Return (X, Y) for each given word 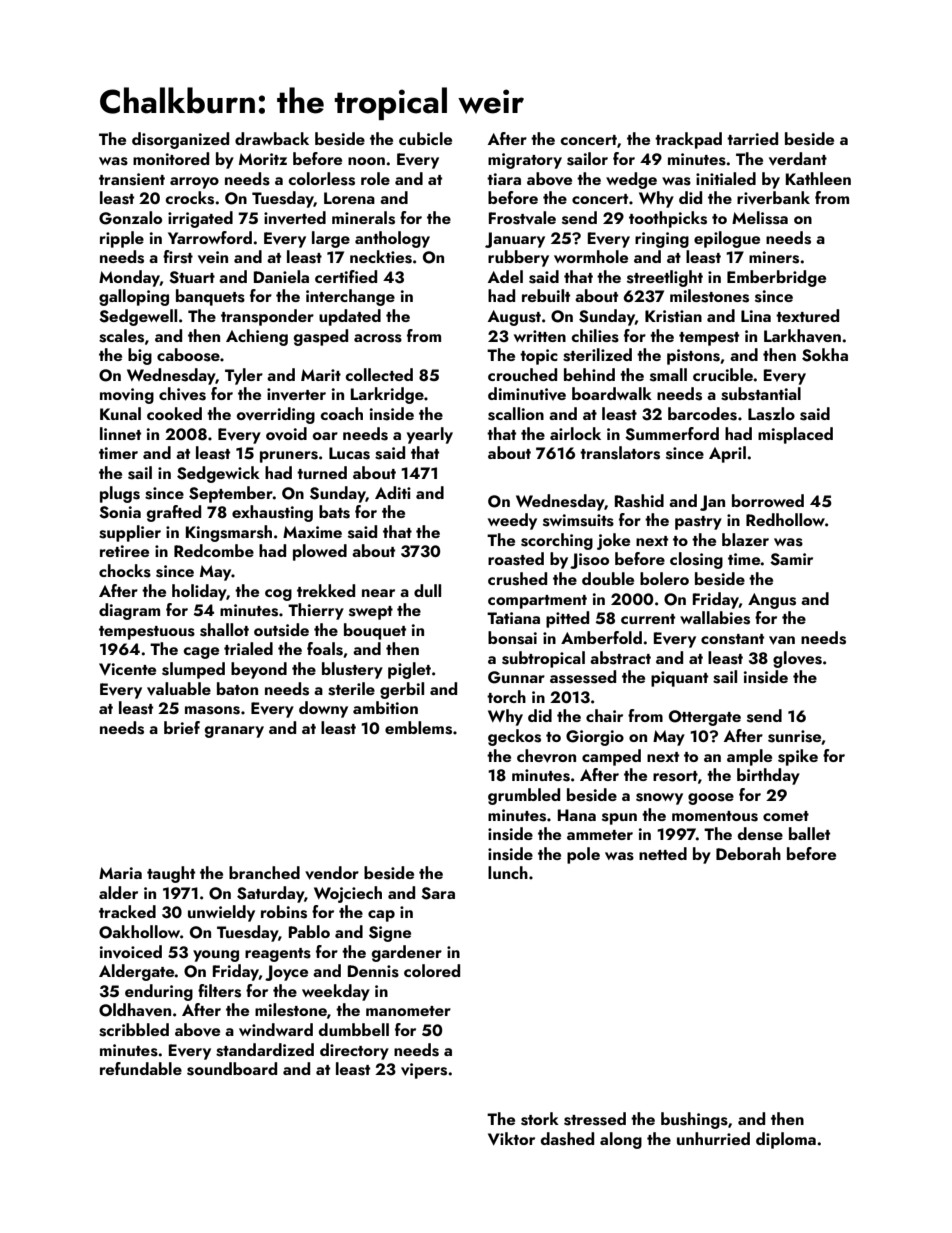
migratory (525, 161)
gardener (407, 953)
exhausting (272, 513)
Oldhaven (135, 1010)
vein (213, 257)
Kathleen (818, 178)
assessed (583, 677)
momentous (715, 816)
